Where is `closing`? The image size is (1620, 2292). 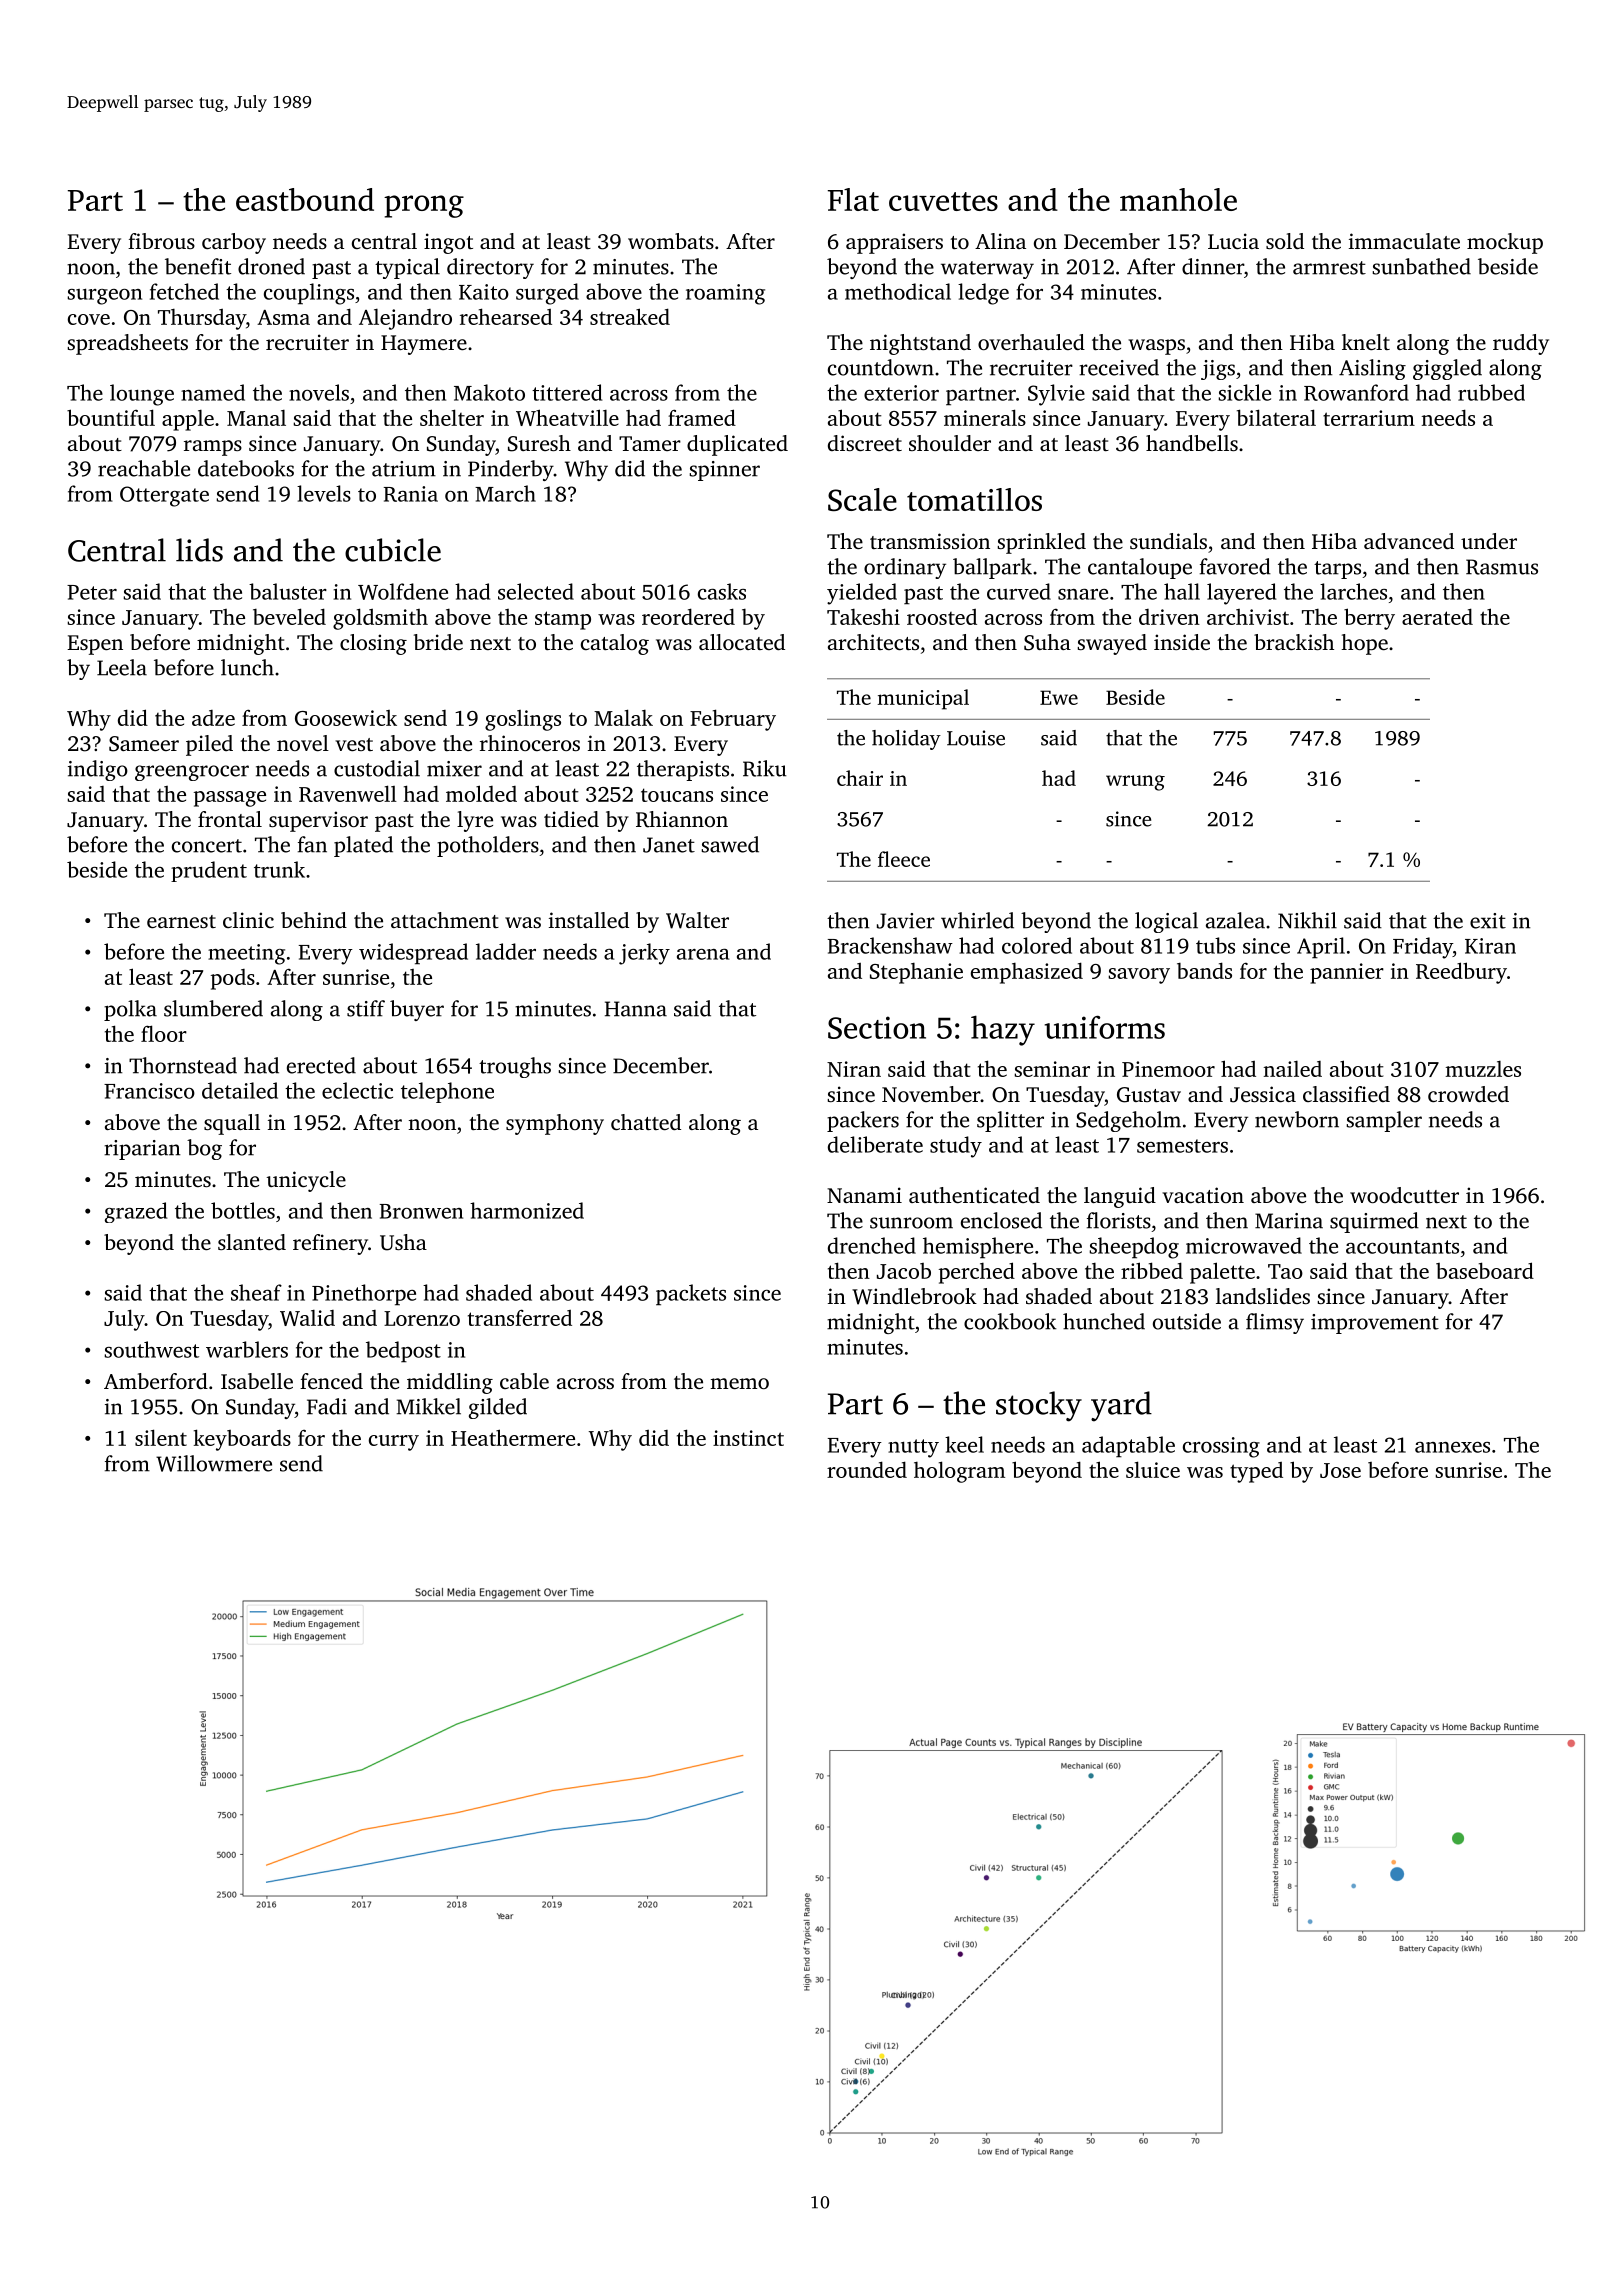
closing is located at coordinates (373, 644).
